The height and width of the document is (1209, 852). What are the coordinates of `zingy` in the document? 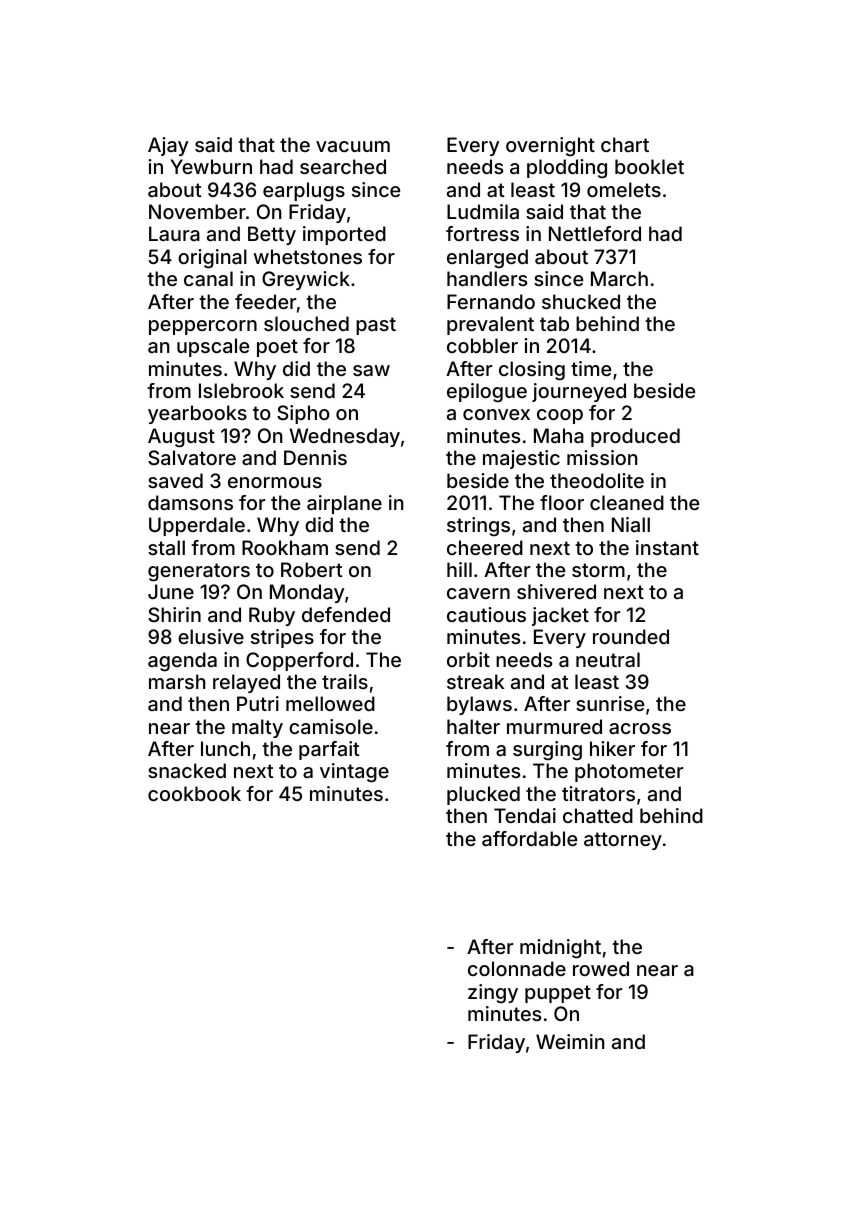 It's located at (493, 993).
